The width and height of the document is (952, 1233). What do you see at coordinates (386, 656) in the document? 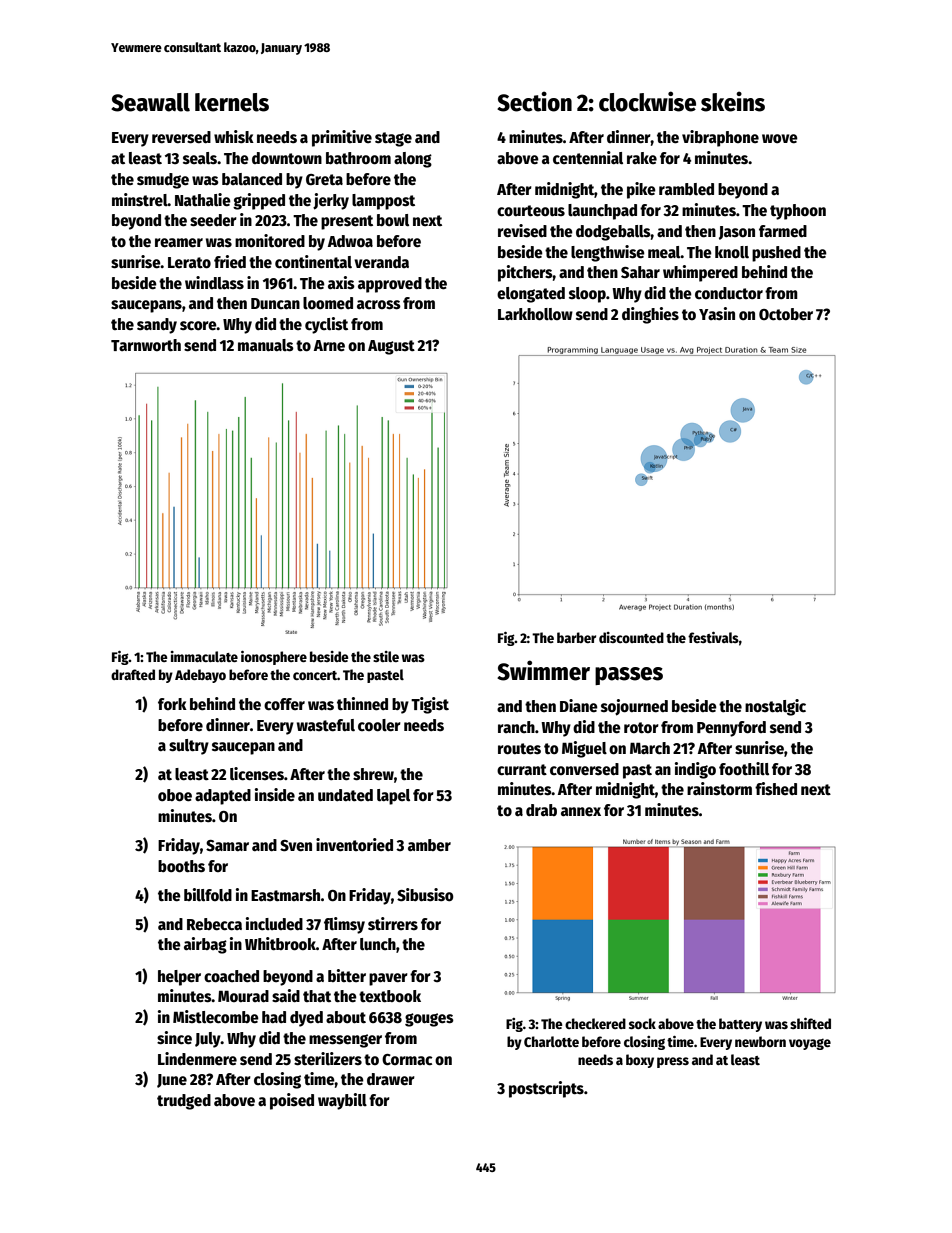
I see `stile` at bounding box center [386, 656].
